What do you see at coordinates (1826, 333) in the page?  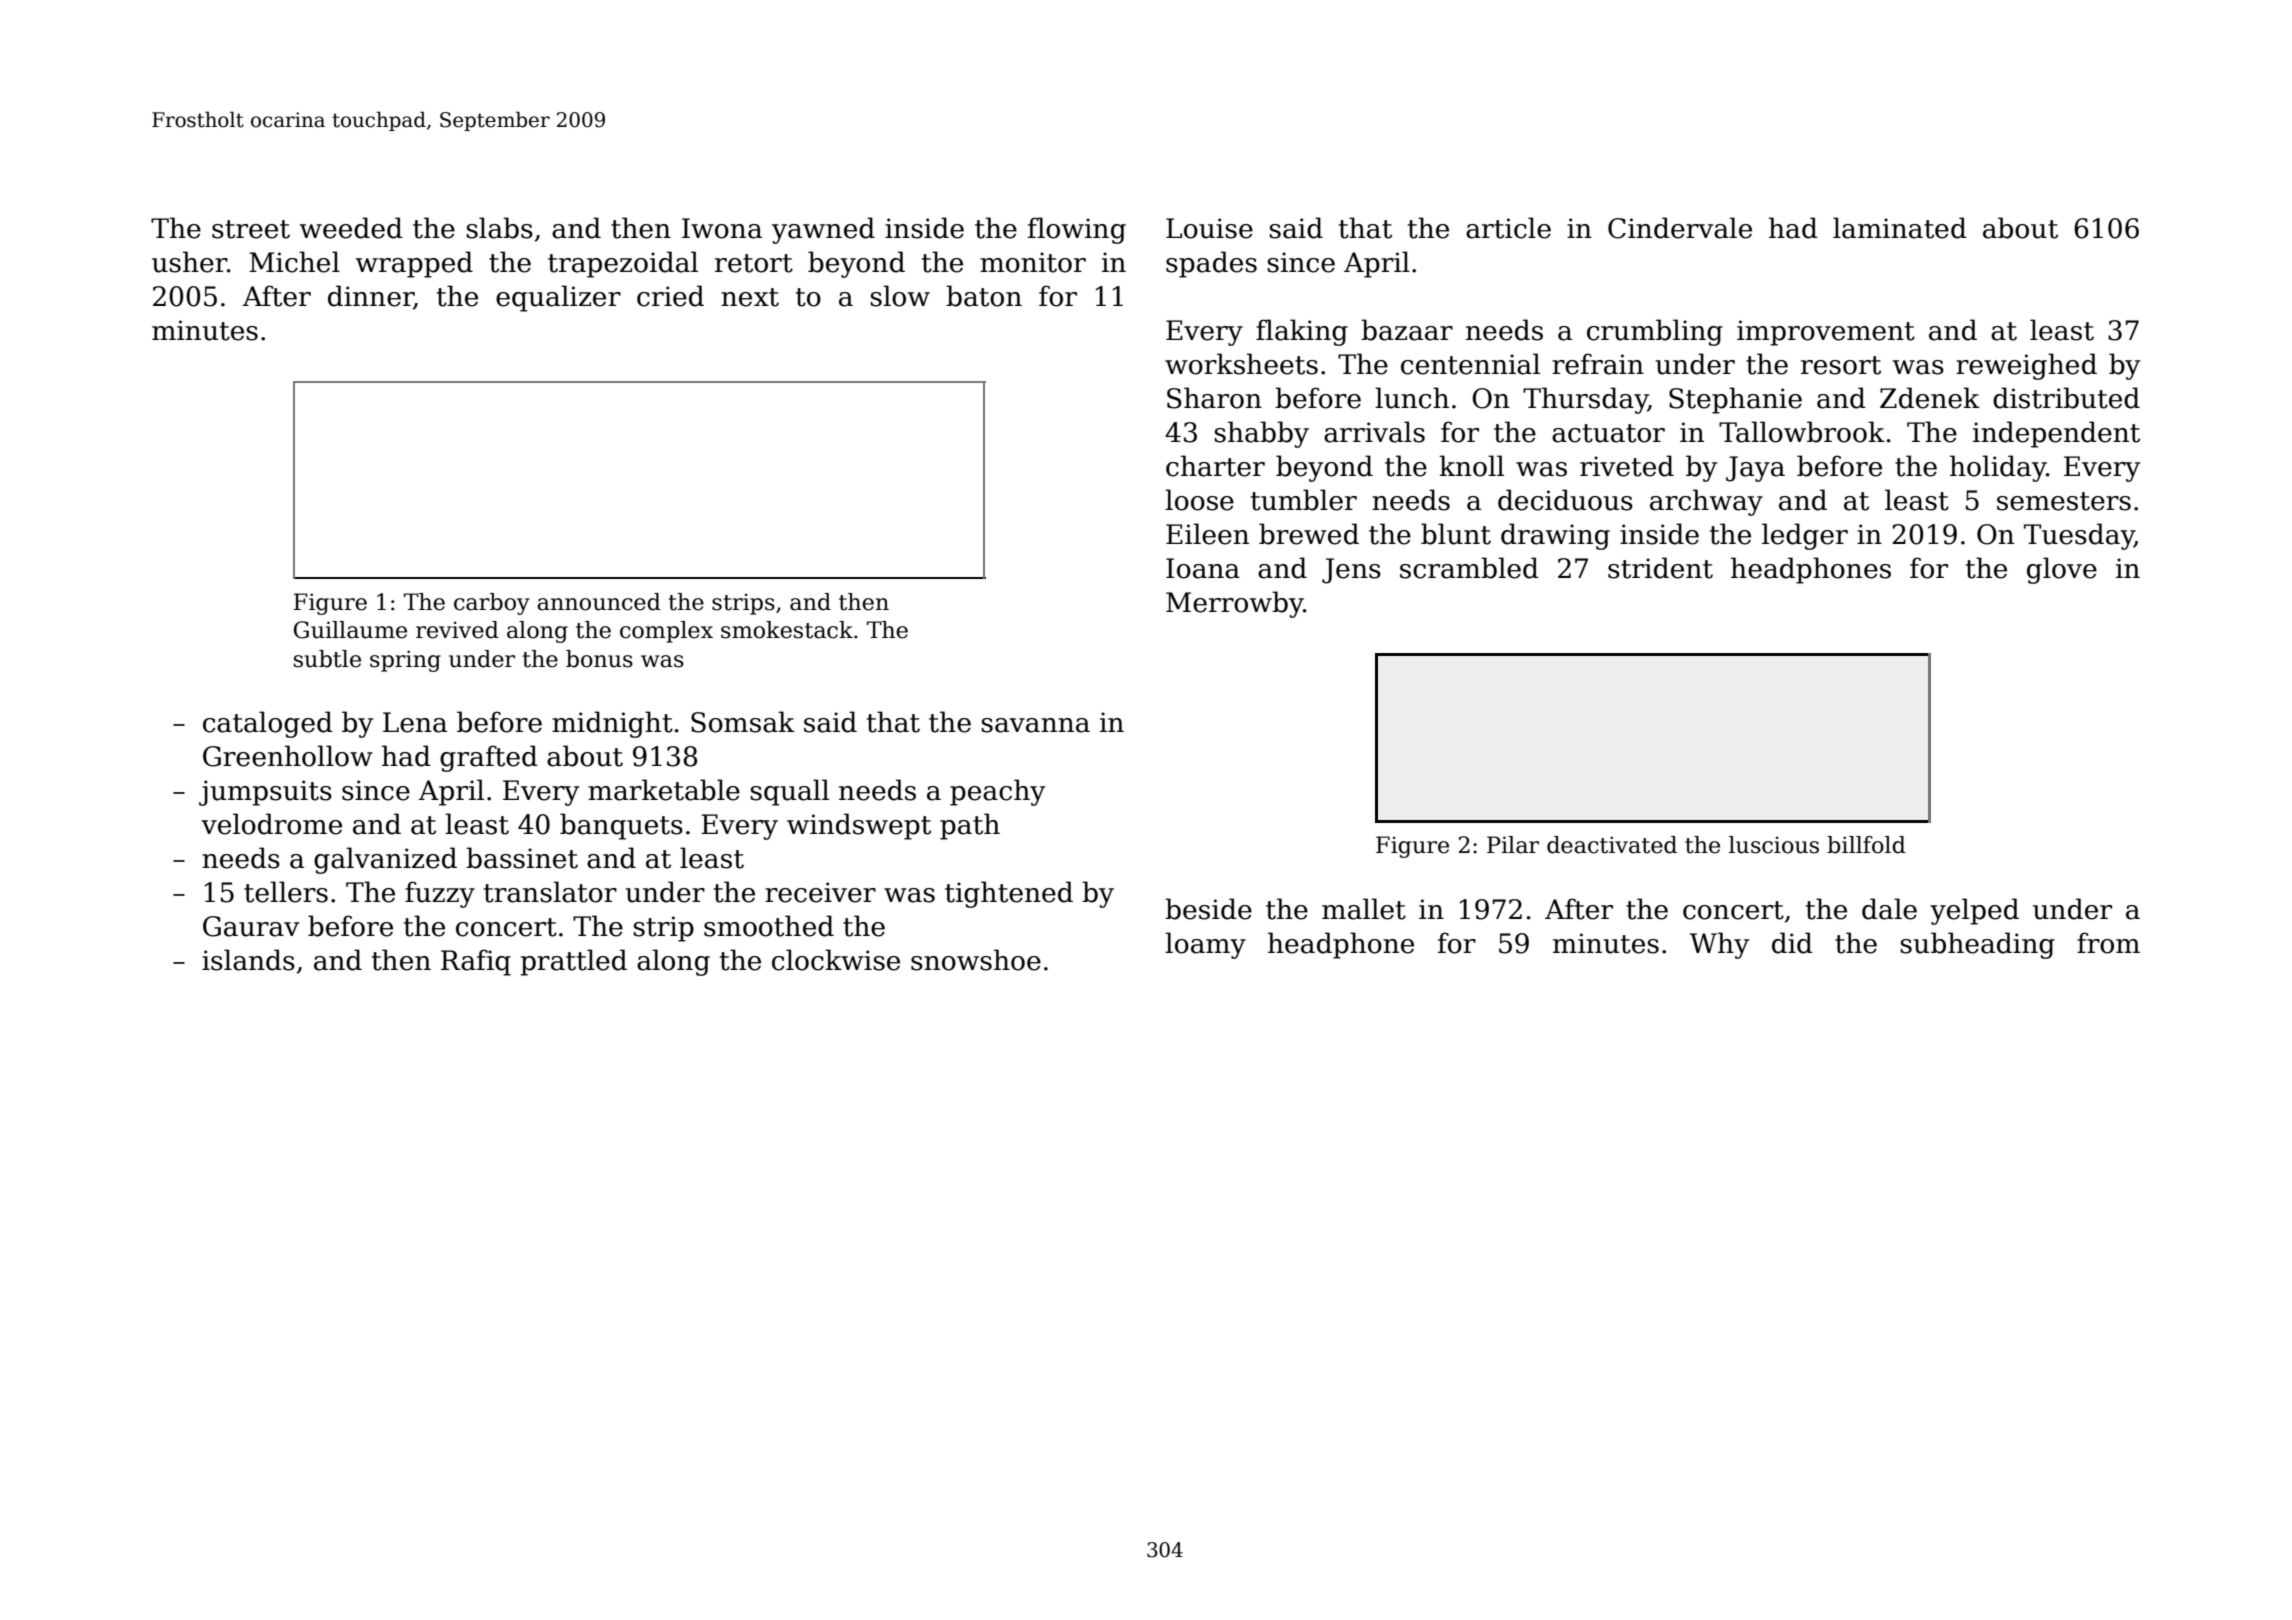 I see `improvement` at bounding box center [1826, 333].
